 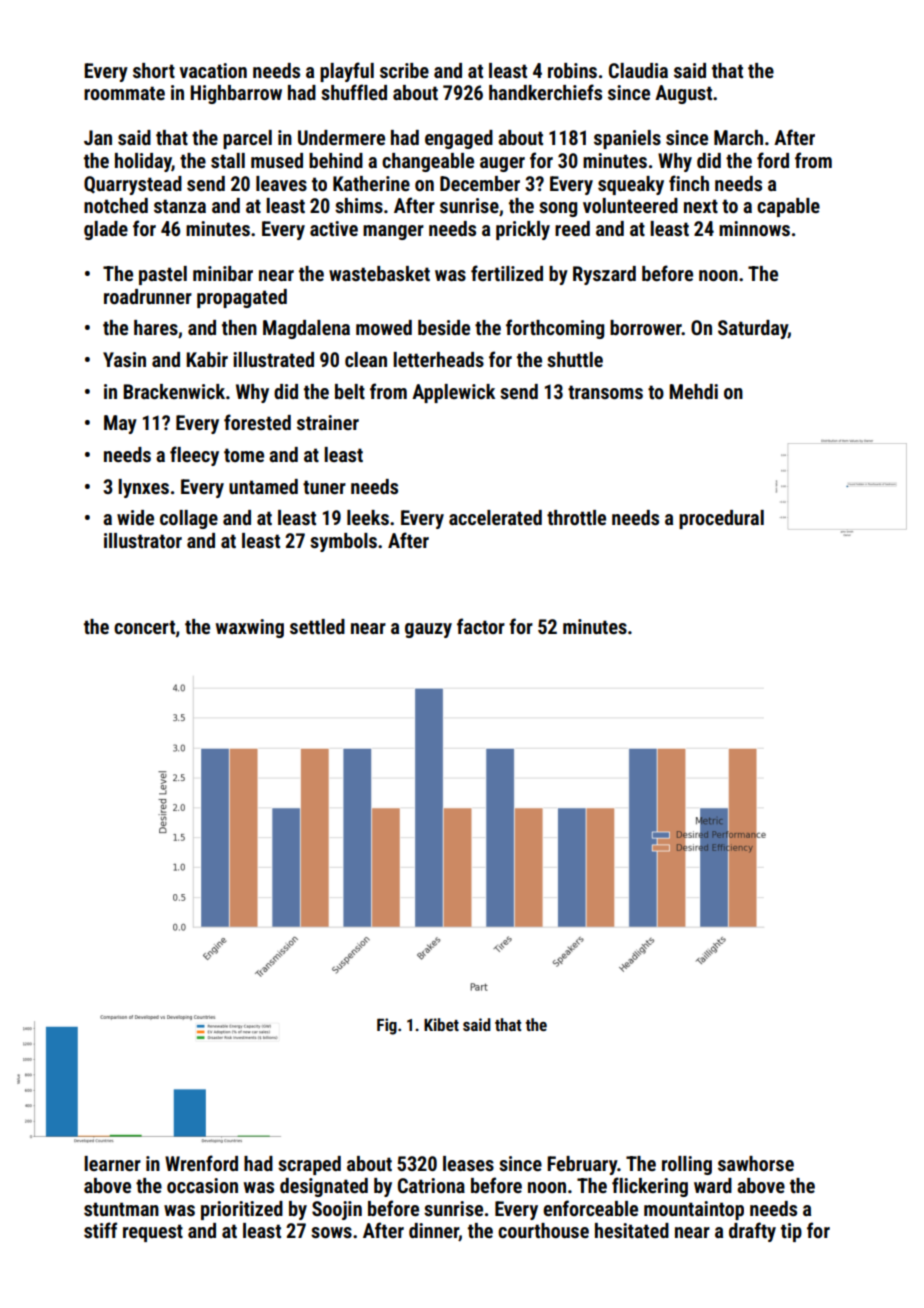 What do you see at coordinates (202, 1185) in the document?
I see `occasion` at bounding box center [202, 1185].
